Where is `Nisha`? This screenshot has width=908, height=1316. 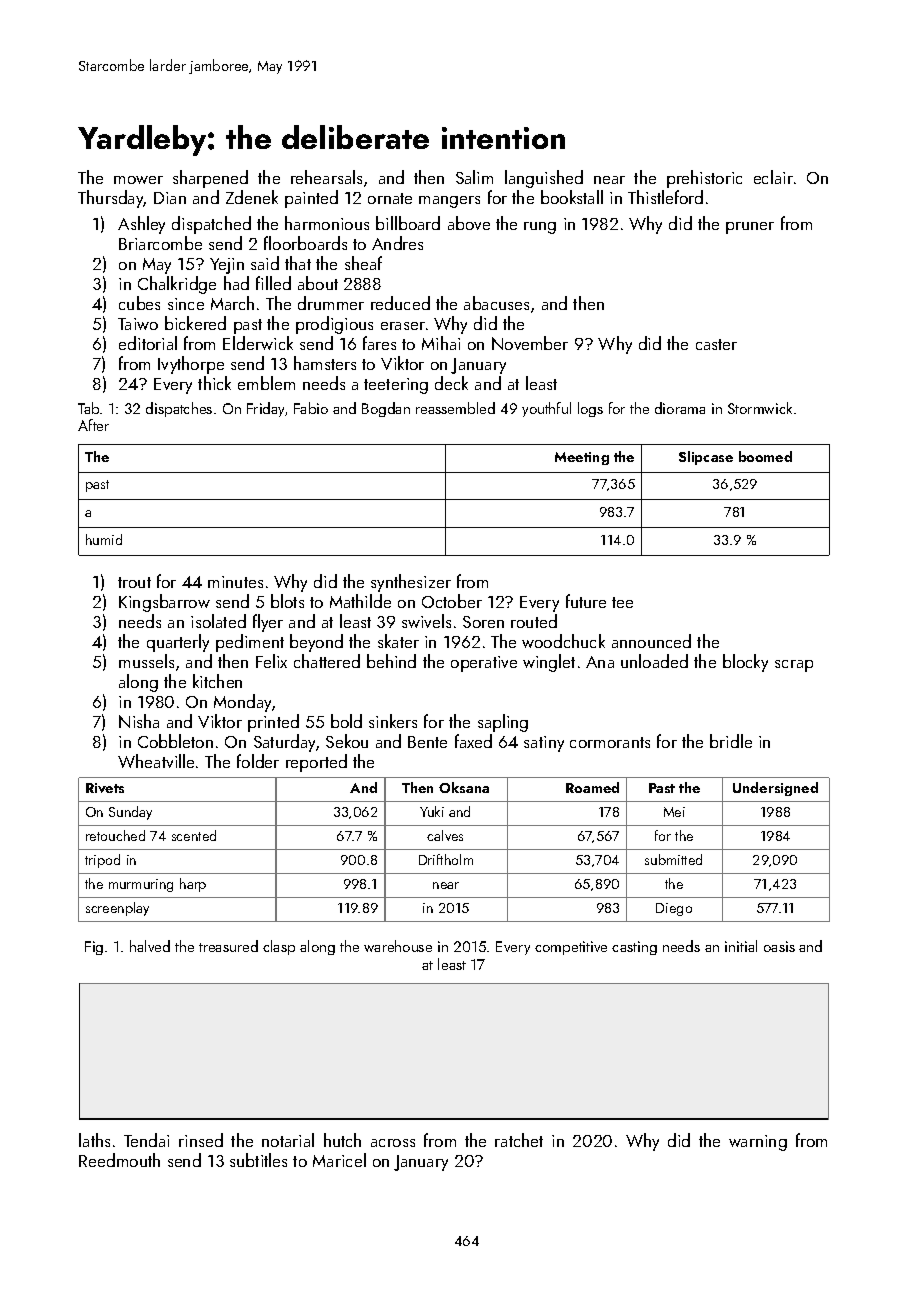 Nisha is located at coordinates (139, 721).
